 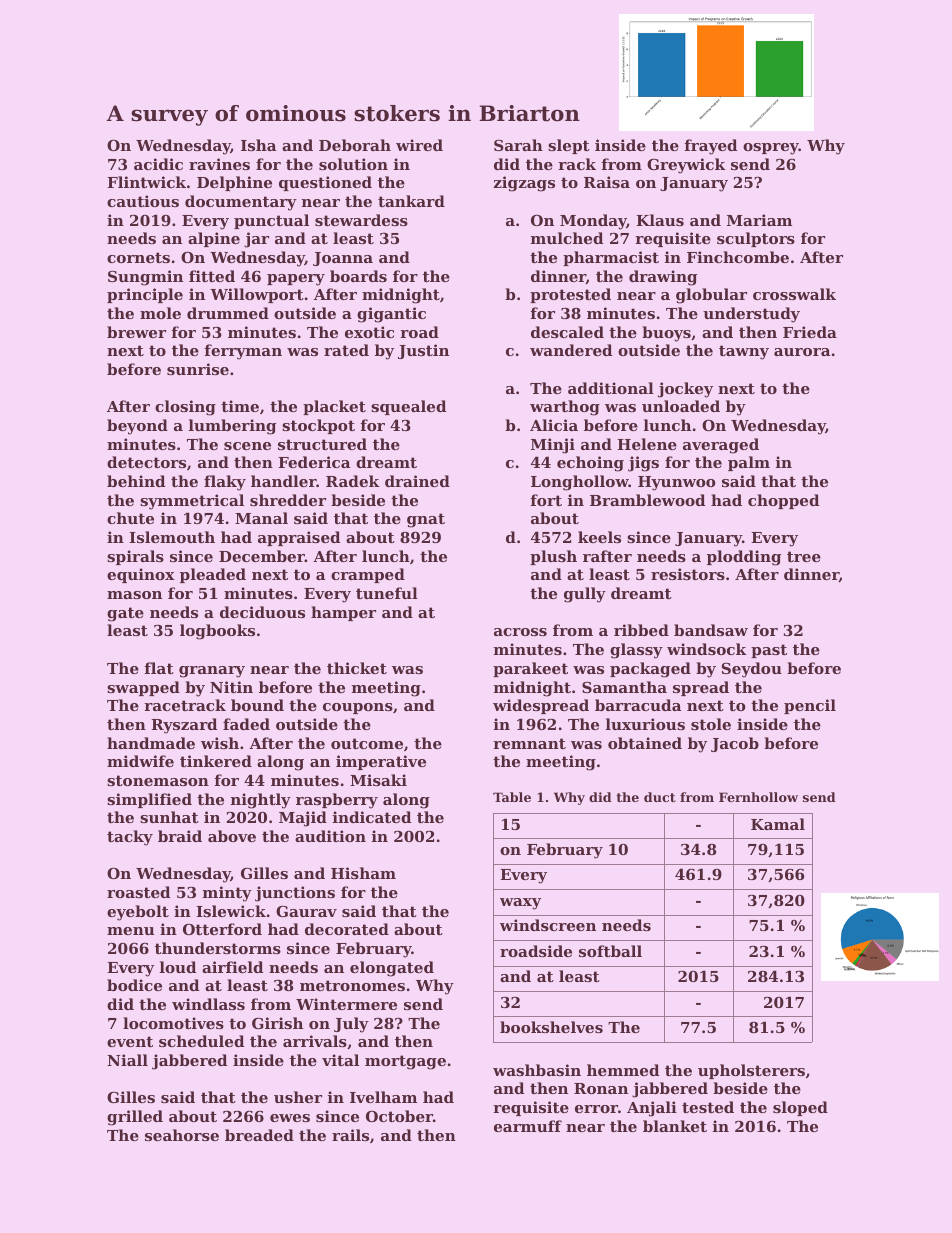 I want to click on logbooks, so click(x=217, y=632).
